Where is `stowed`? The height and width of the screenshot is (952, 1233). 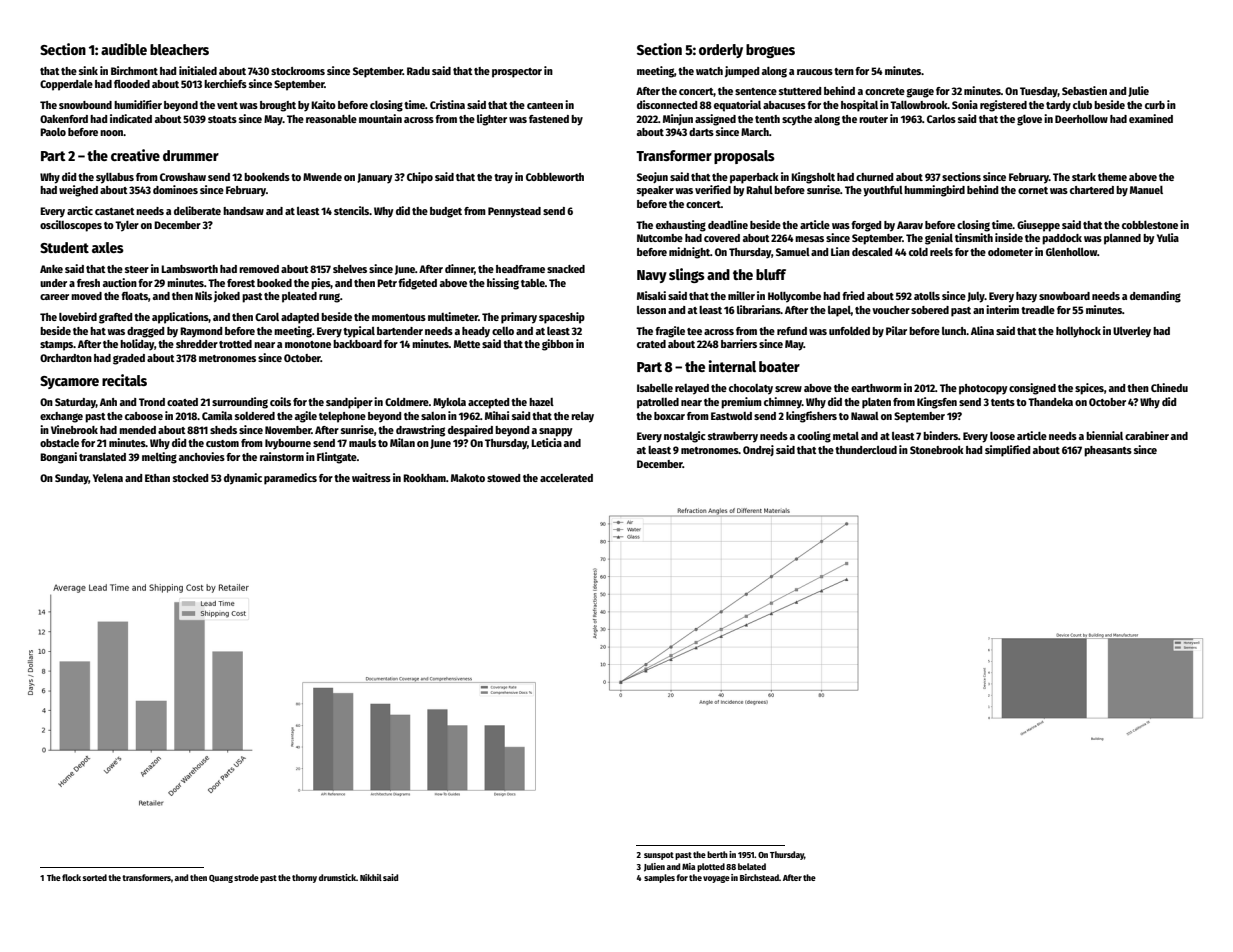
stowed is located at coordinates (503, 478).
